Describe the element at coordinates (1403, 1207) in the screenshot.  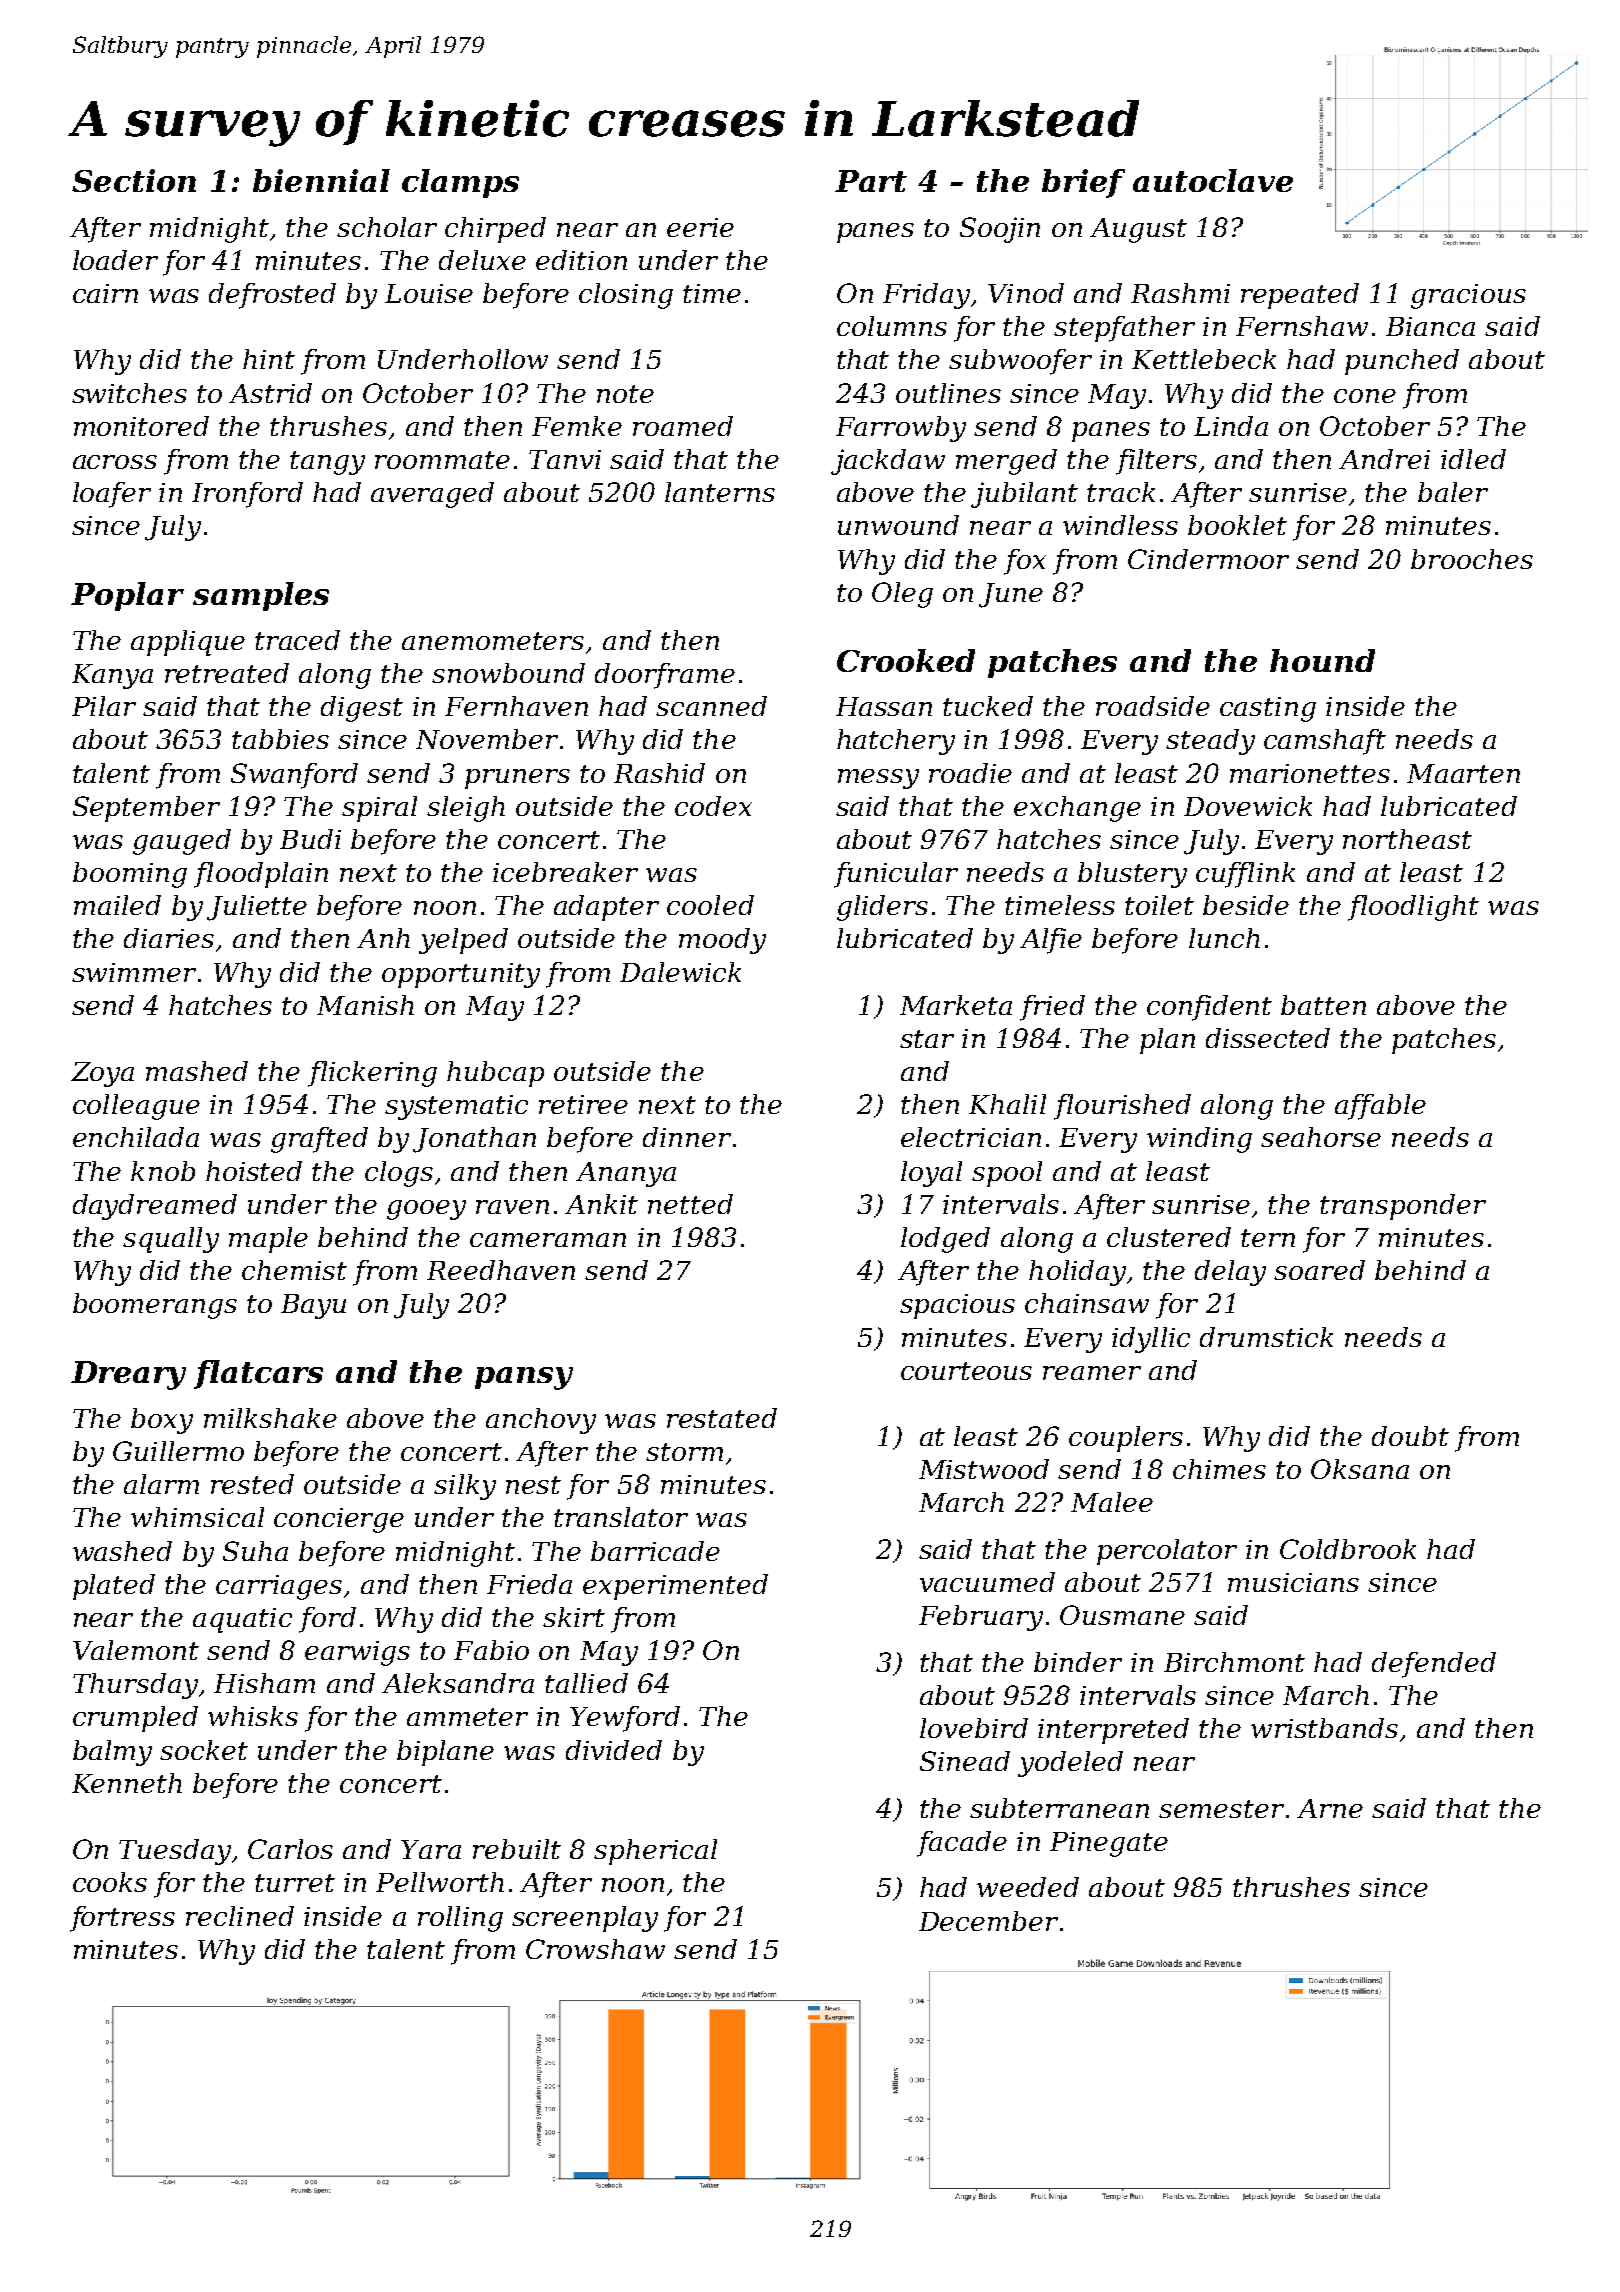
I see `transponder` at that location.
